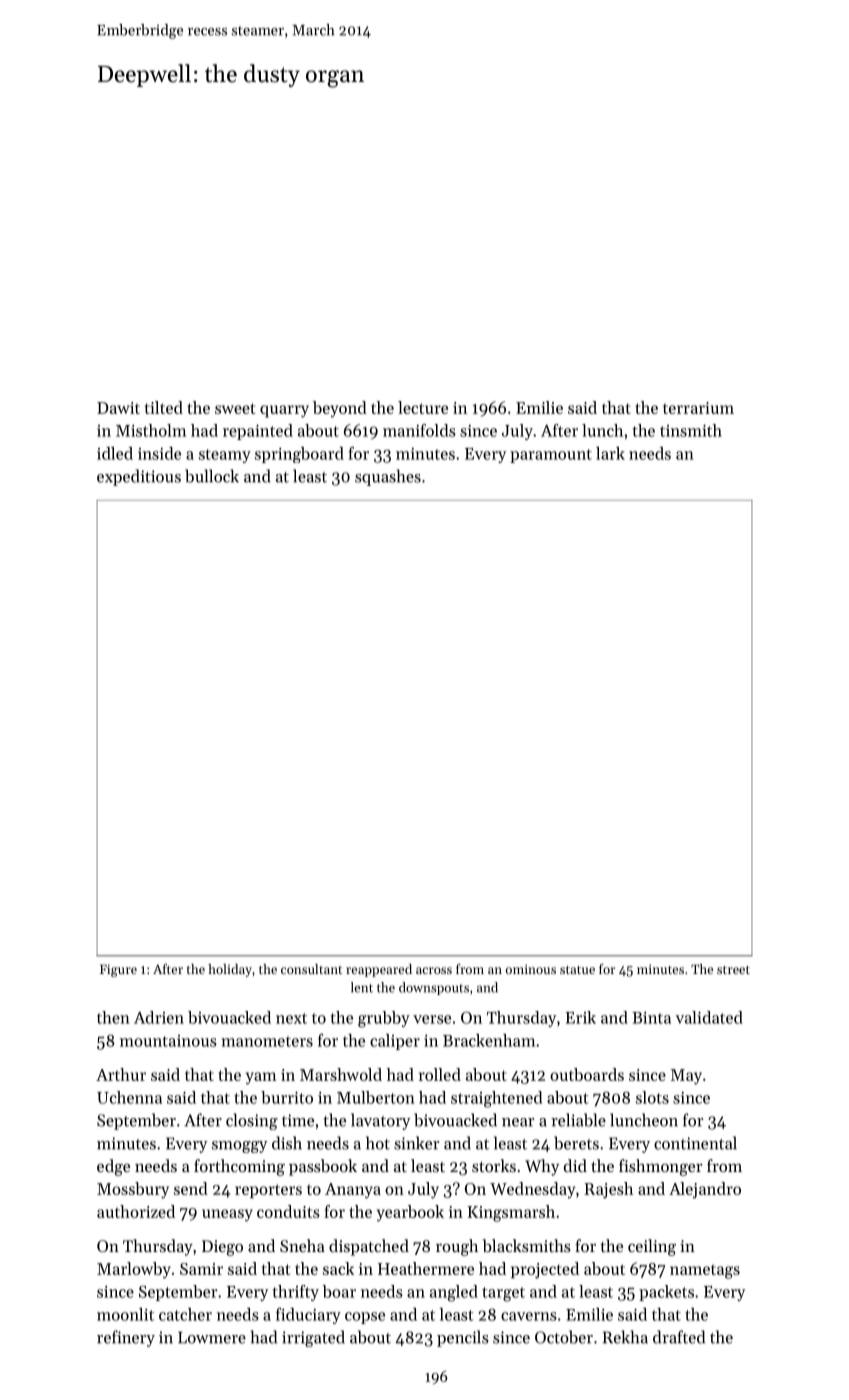  I want to click on Lowmere, so click(212, 1337).
